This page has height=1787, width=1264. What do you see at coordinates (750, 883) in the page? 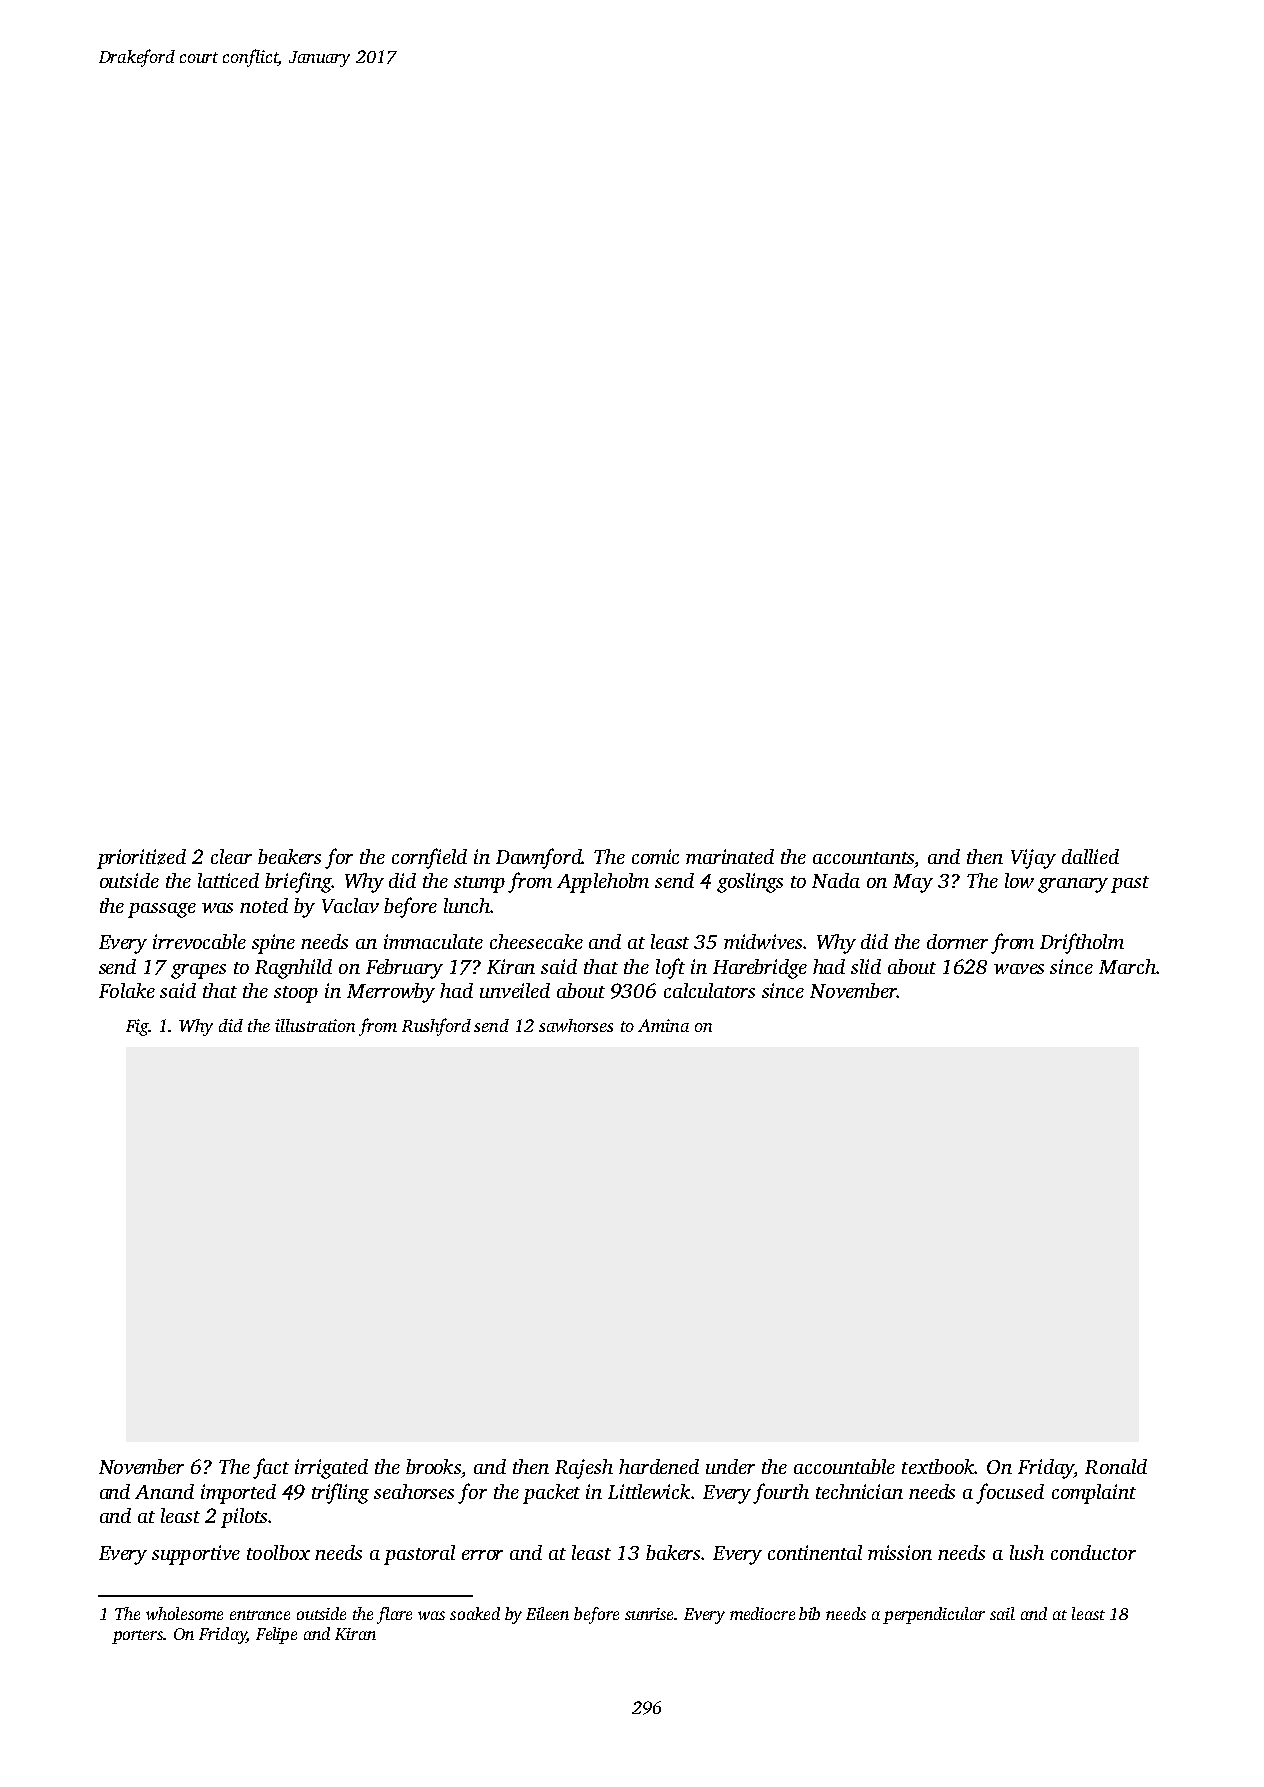
I see `goslings` at bounding box center [750, 883].
